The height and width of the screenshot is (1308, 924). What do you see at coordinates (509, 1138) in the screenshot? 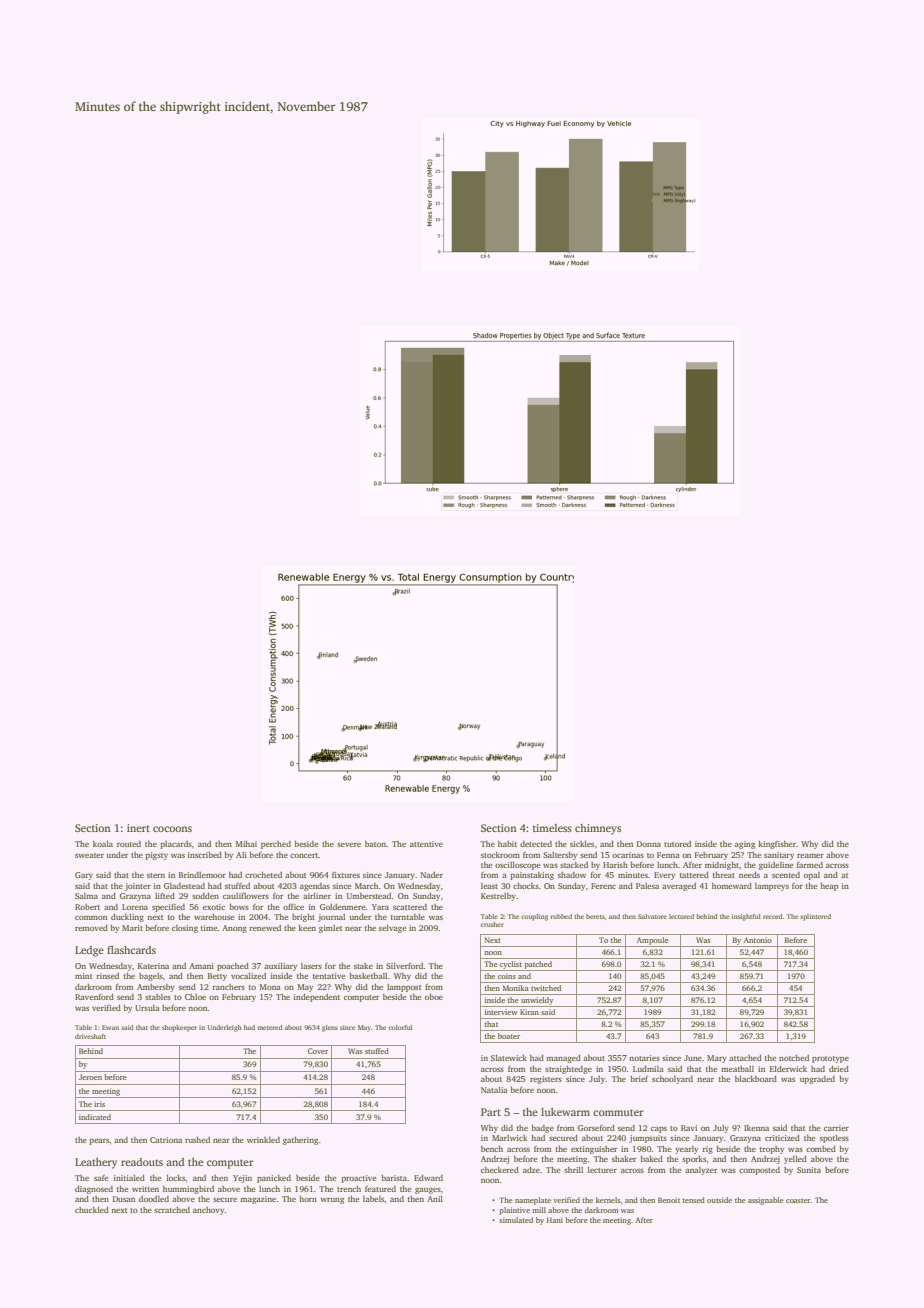
I see `Marlwick` at bounding box center [509, 1138].
